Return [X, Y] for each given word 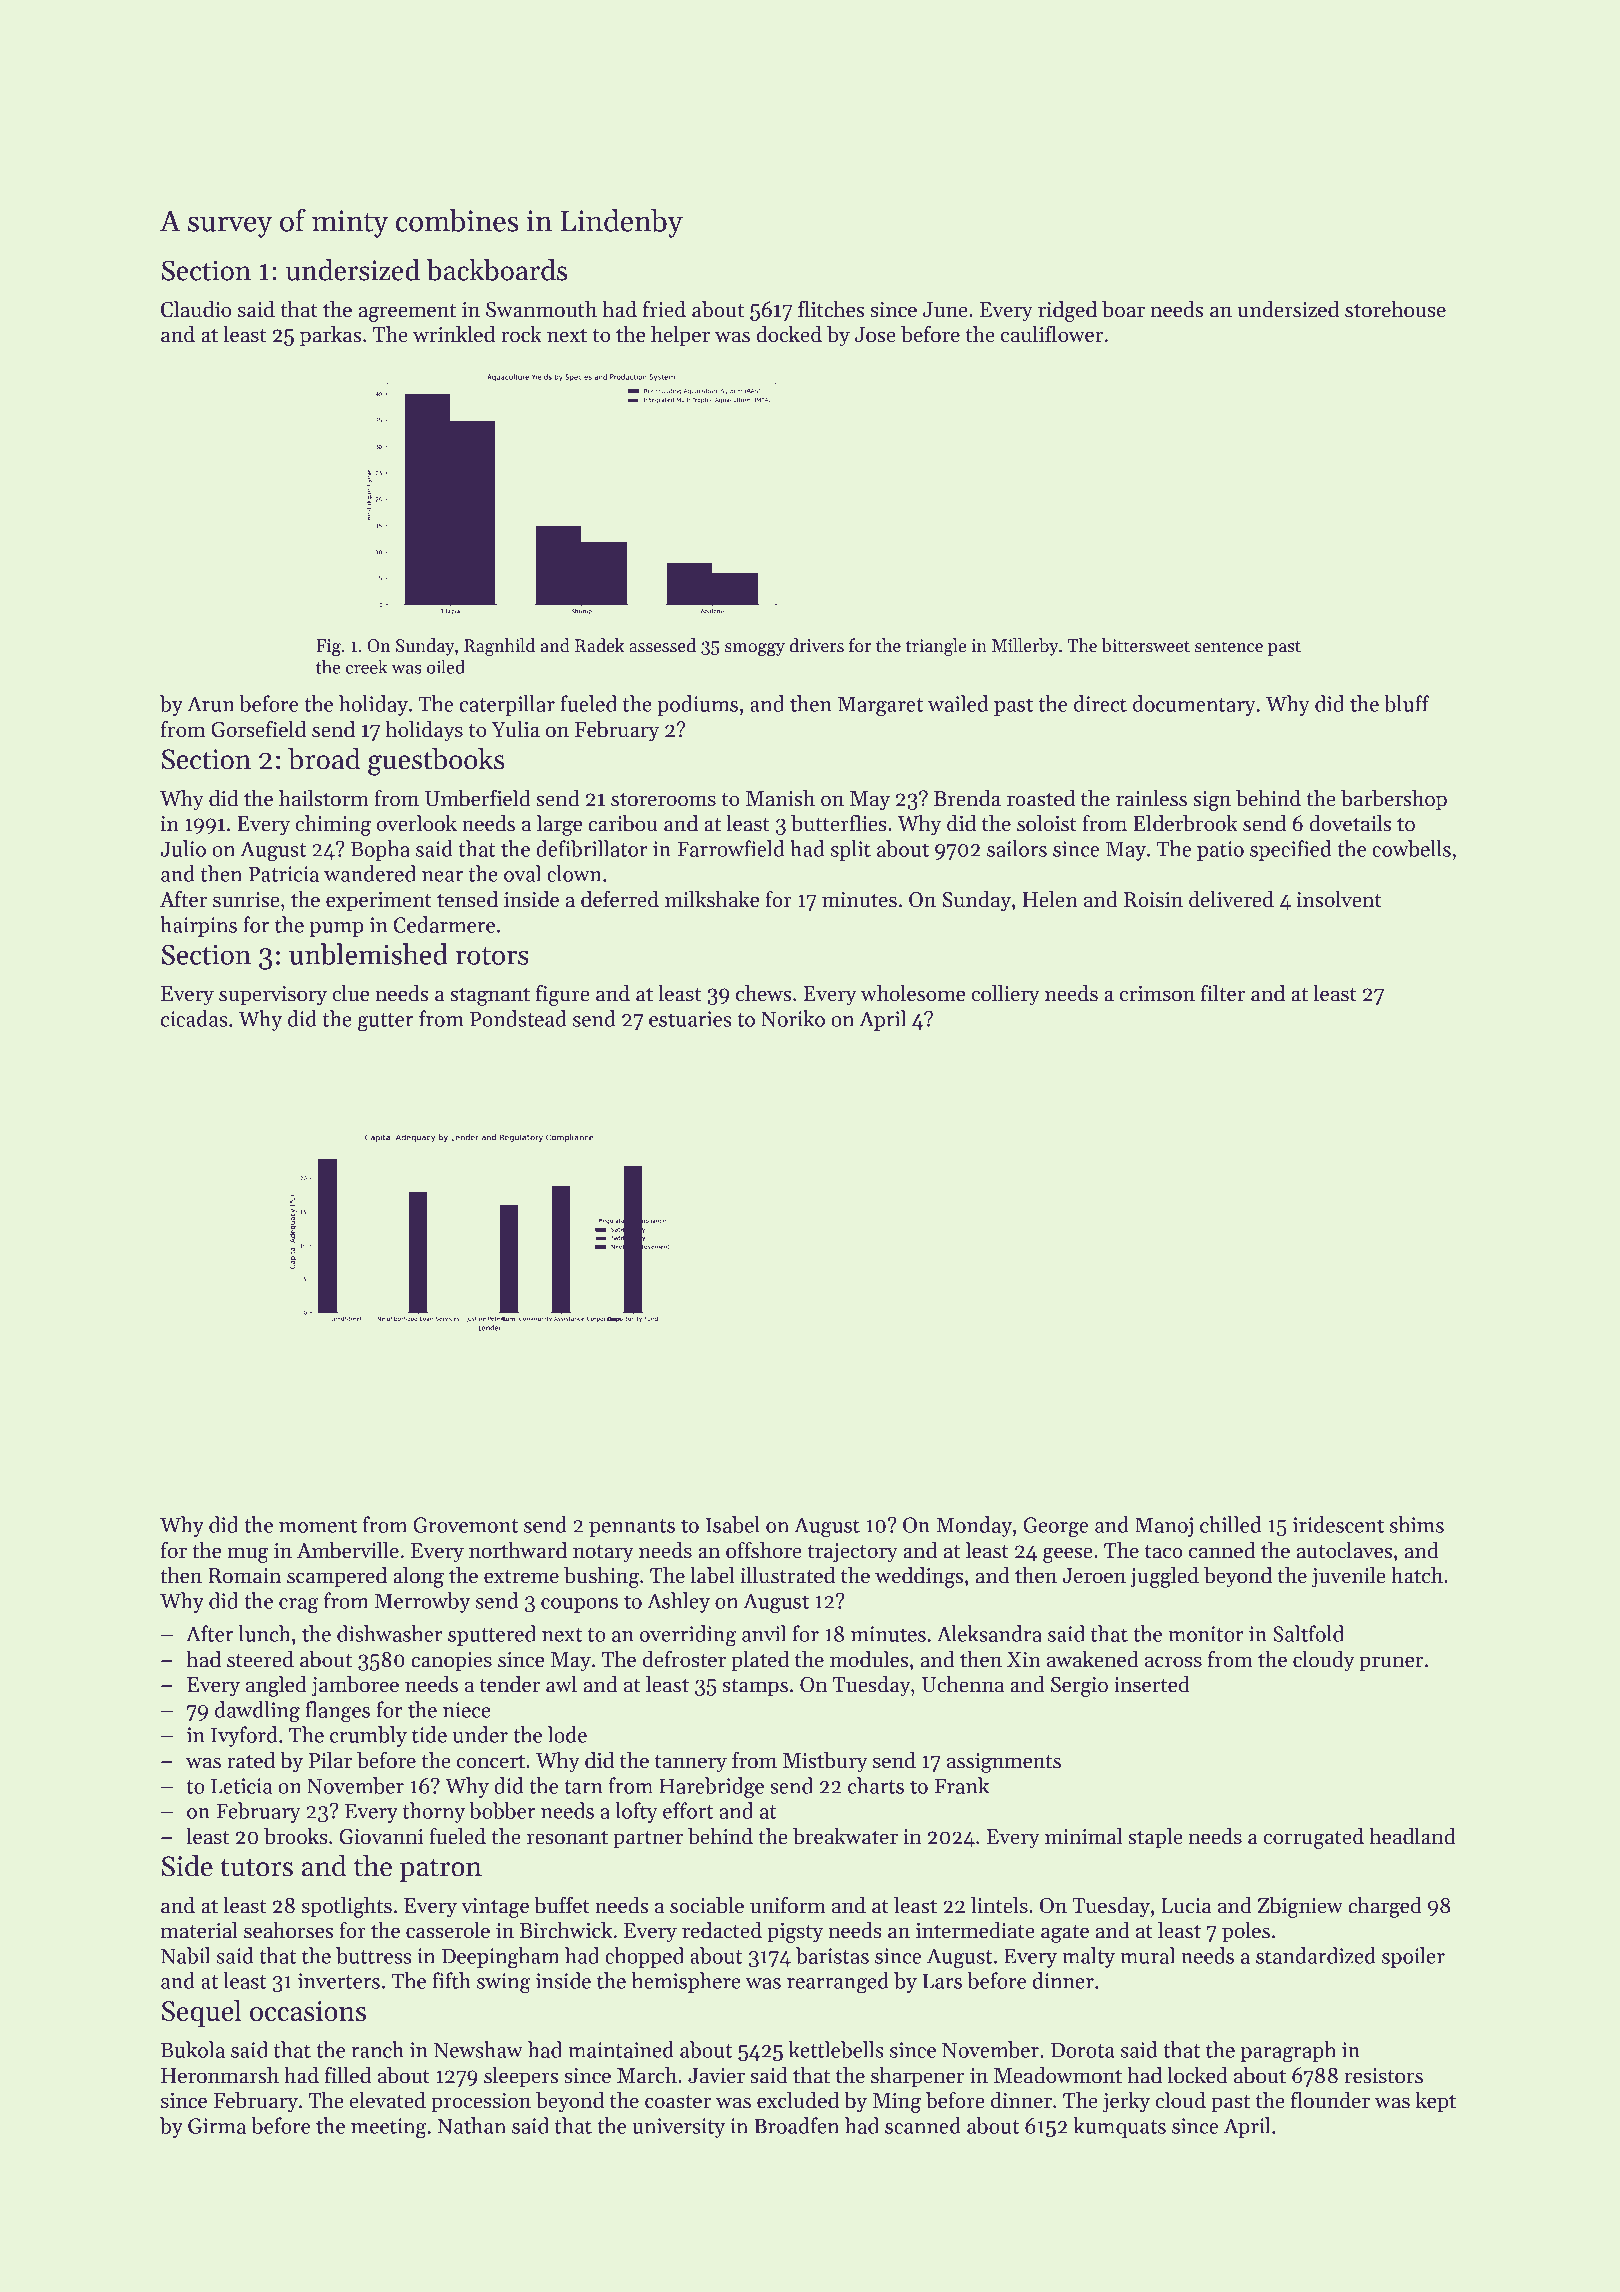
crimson [1157, 994]
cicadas [194, 1018]
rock [521, 334]
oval [522, 873]
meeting [389, 2128]
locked [1197, 2075]
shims [1417, 1524]
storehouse [1395, 309]
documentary [1194, 705]
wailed [958, 703]
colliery [1005, 995]
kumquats [1119, 2127]
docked [789, 334]
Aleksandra [989, 1633]
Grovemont [465, 1525]
